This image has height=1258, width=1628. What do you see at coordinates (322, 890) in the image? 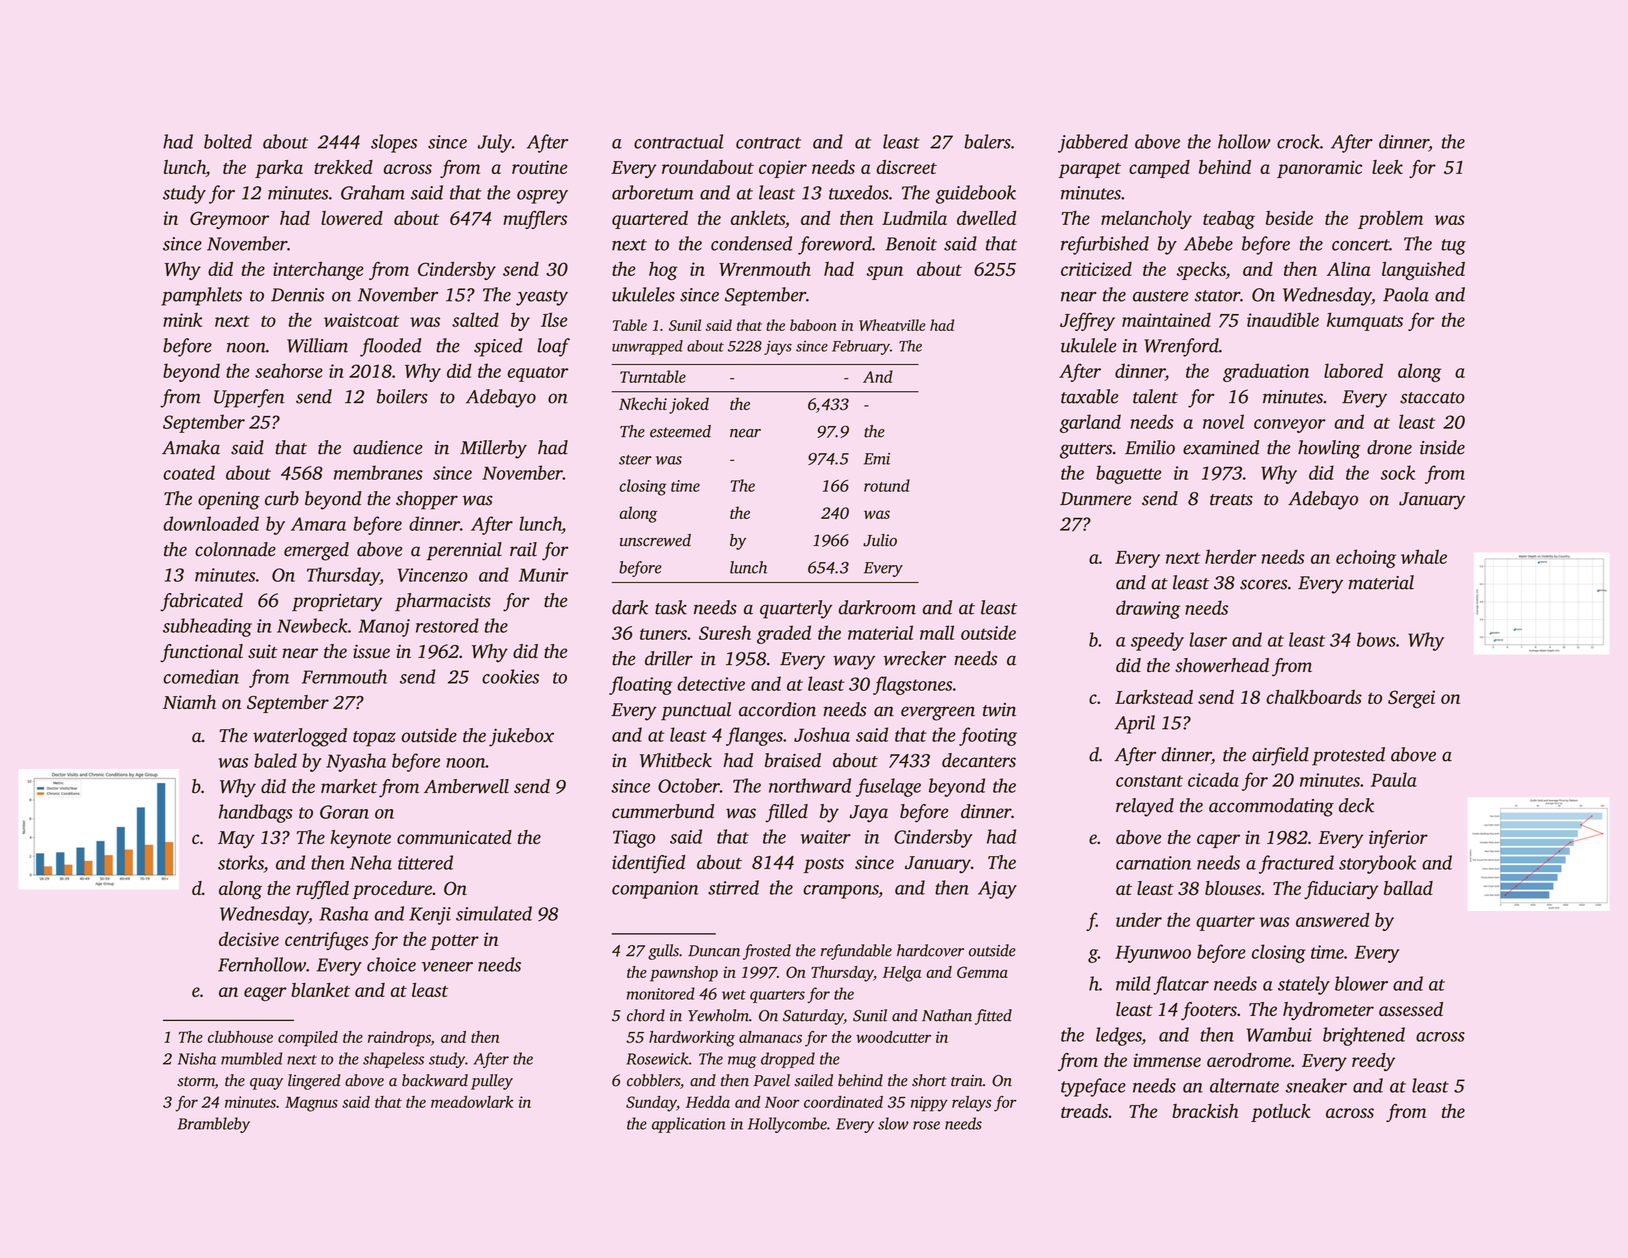
I see `ruffled` at bounding box center [322, 890].
